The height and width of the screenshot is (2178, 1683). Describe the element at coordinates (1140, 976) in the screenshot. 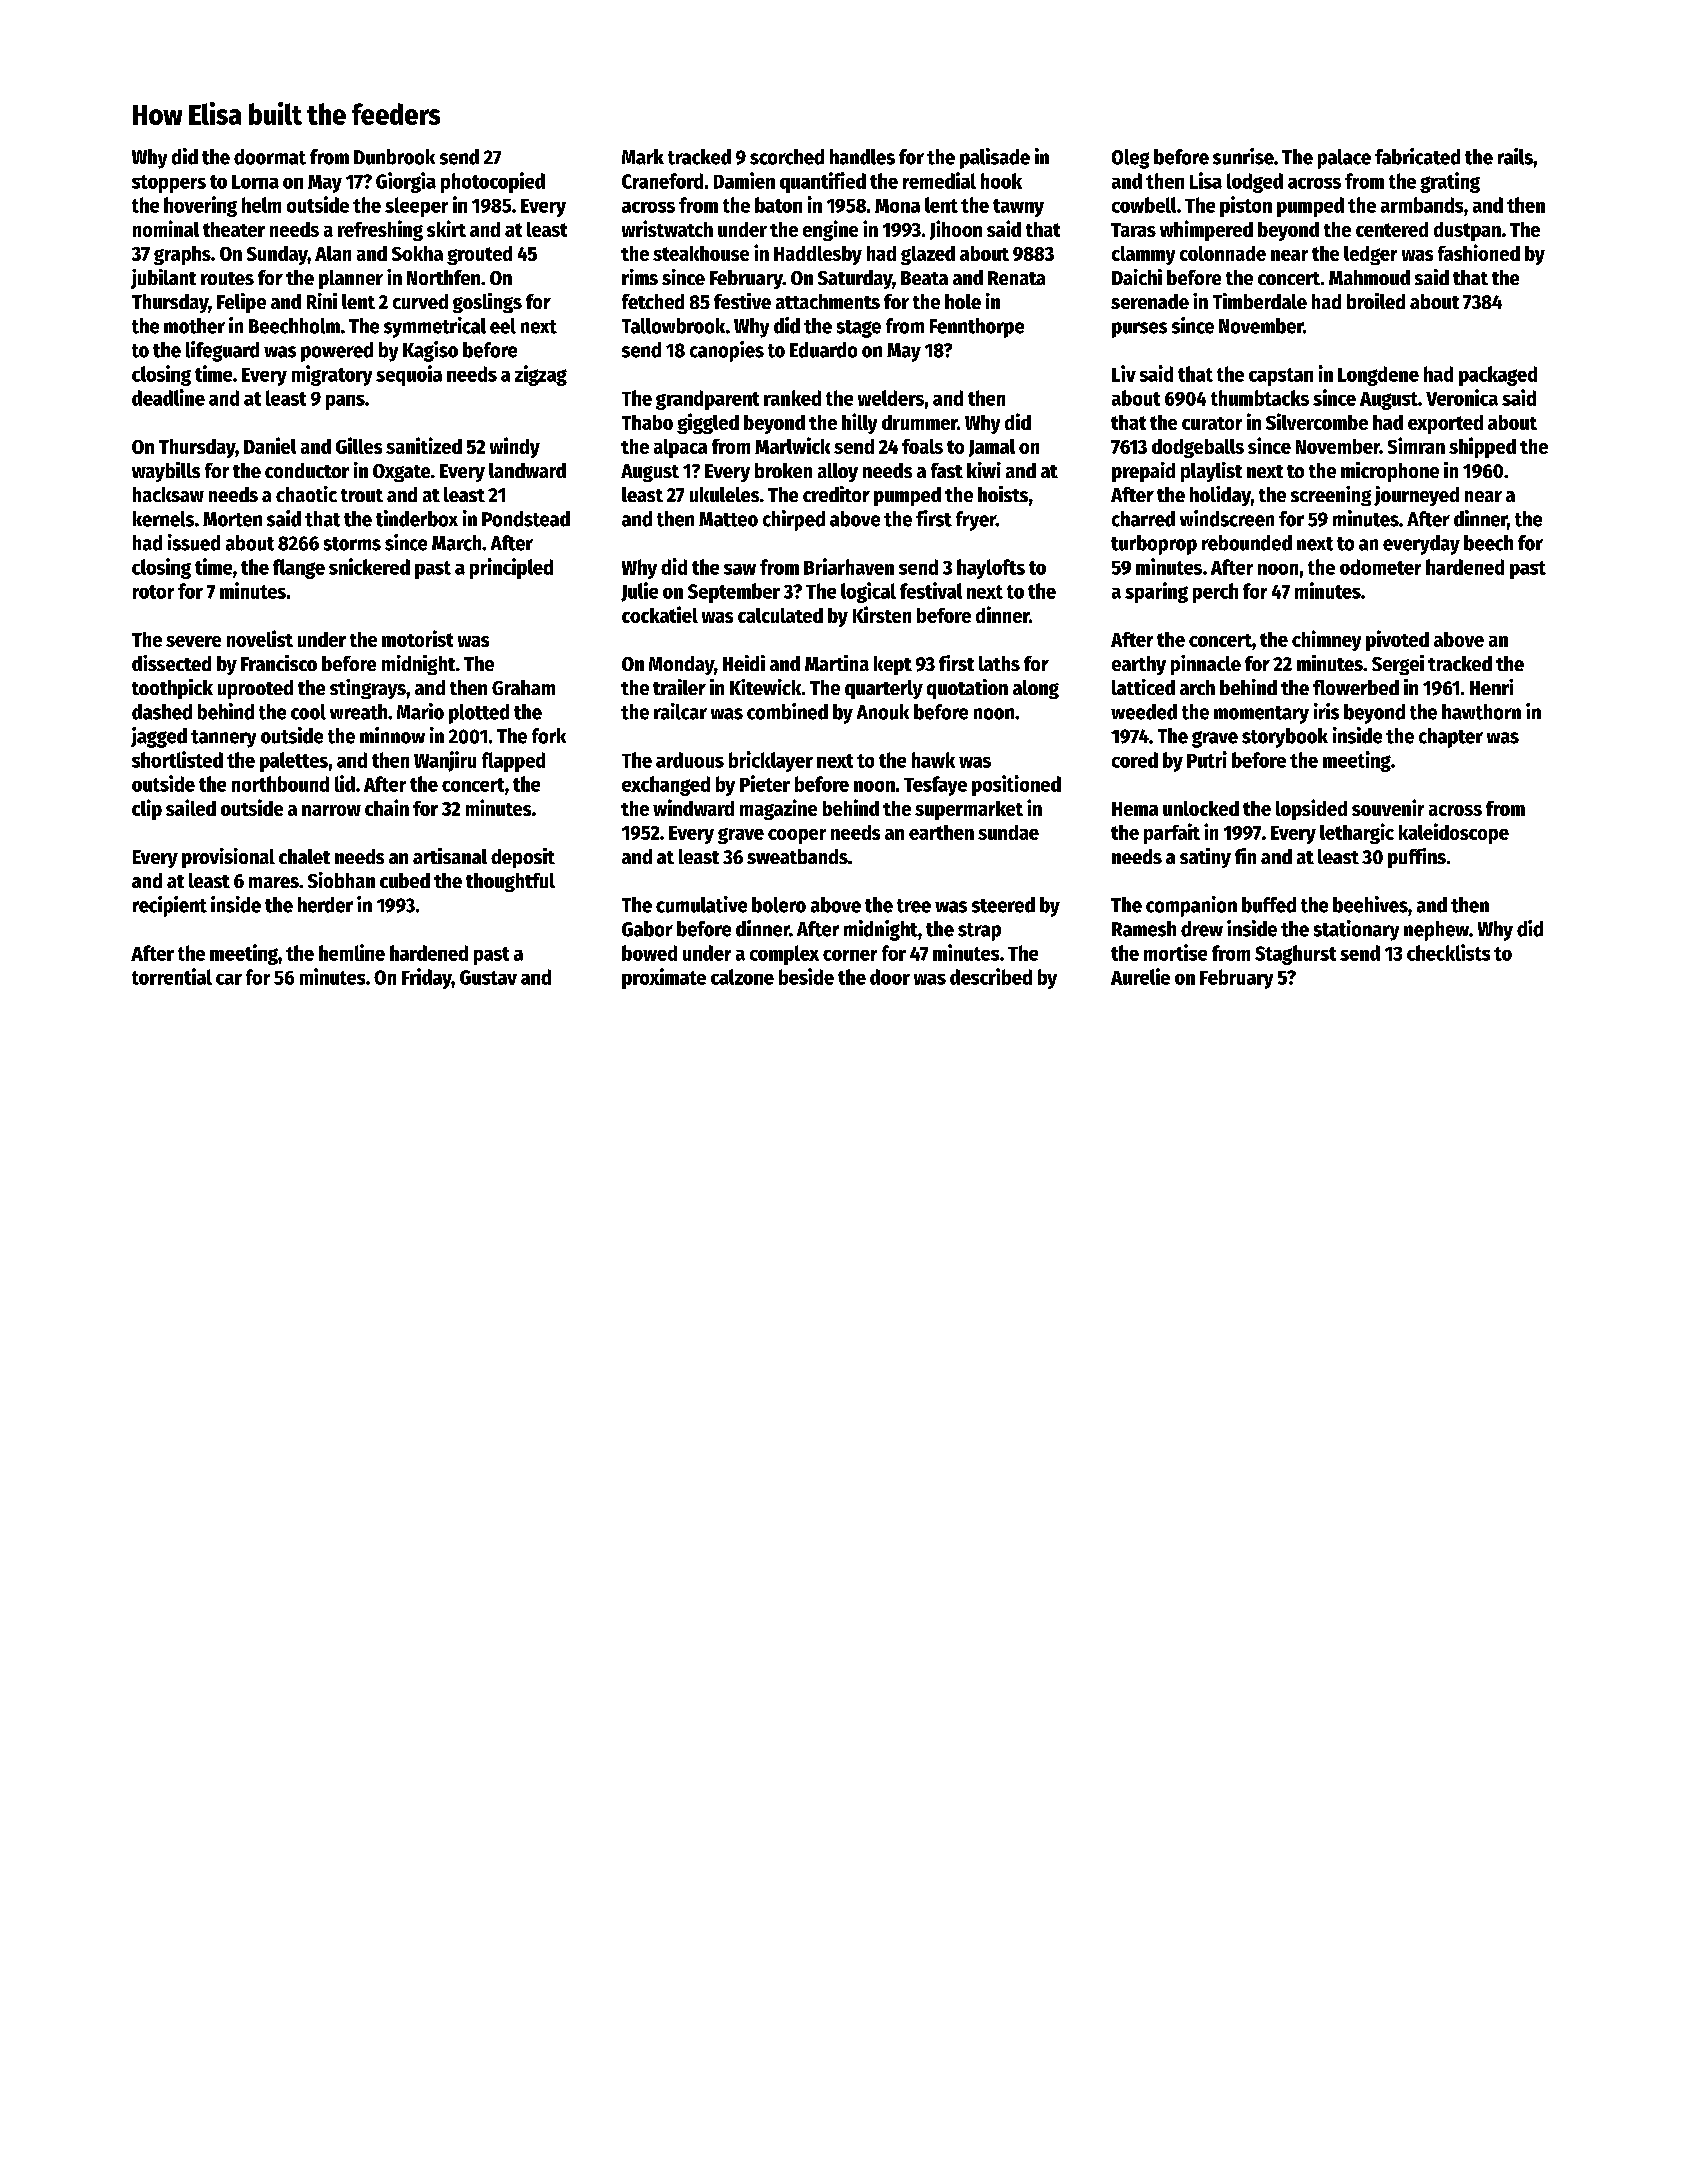

I see `Aurelie` at that location.
